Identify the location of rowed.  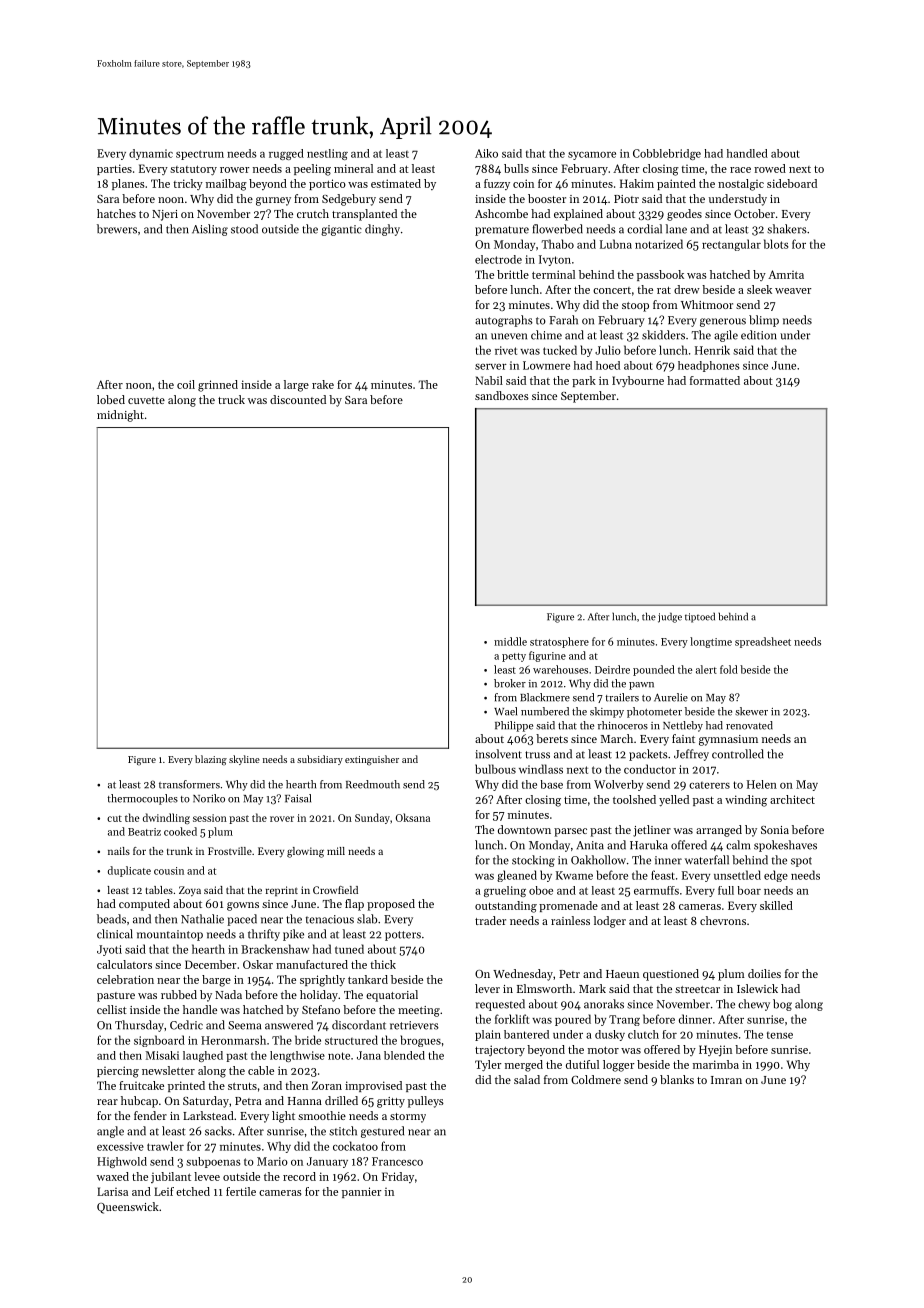
(770, 168).
